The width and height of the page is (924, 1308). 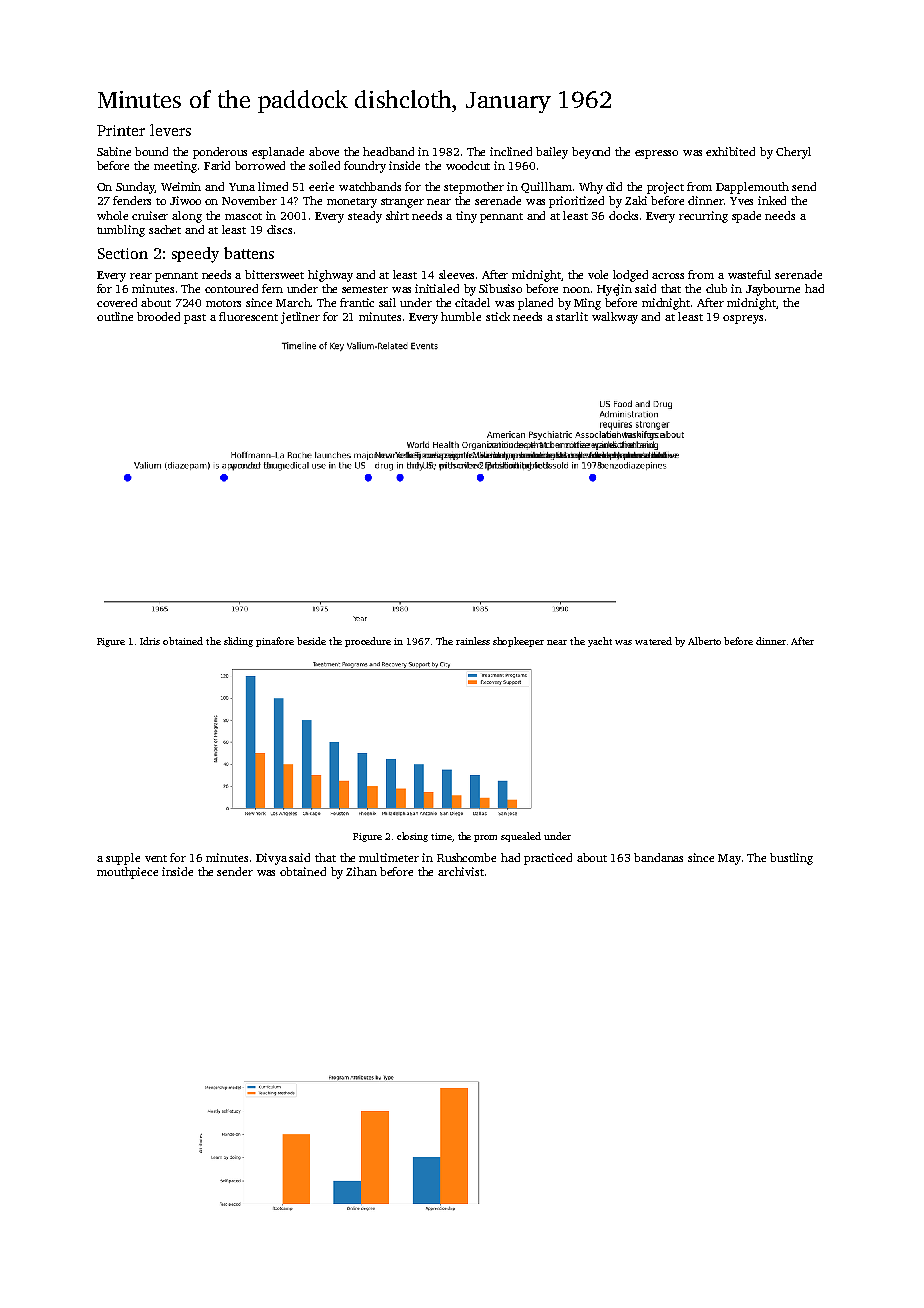 I want to click on bustling, so click(x=791, y=859).
